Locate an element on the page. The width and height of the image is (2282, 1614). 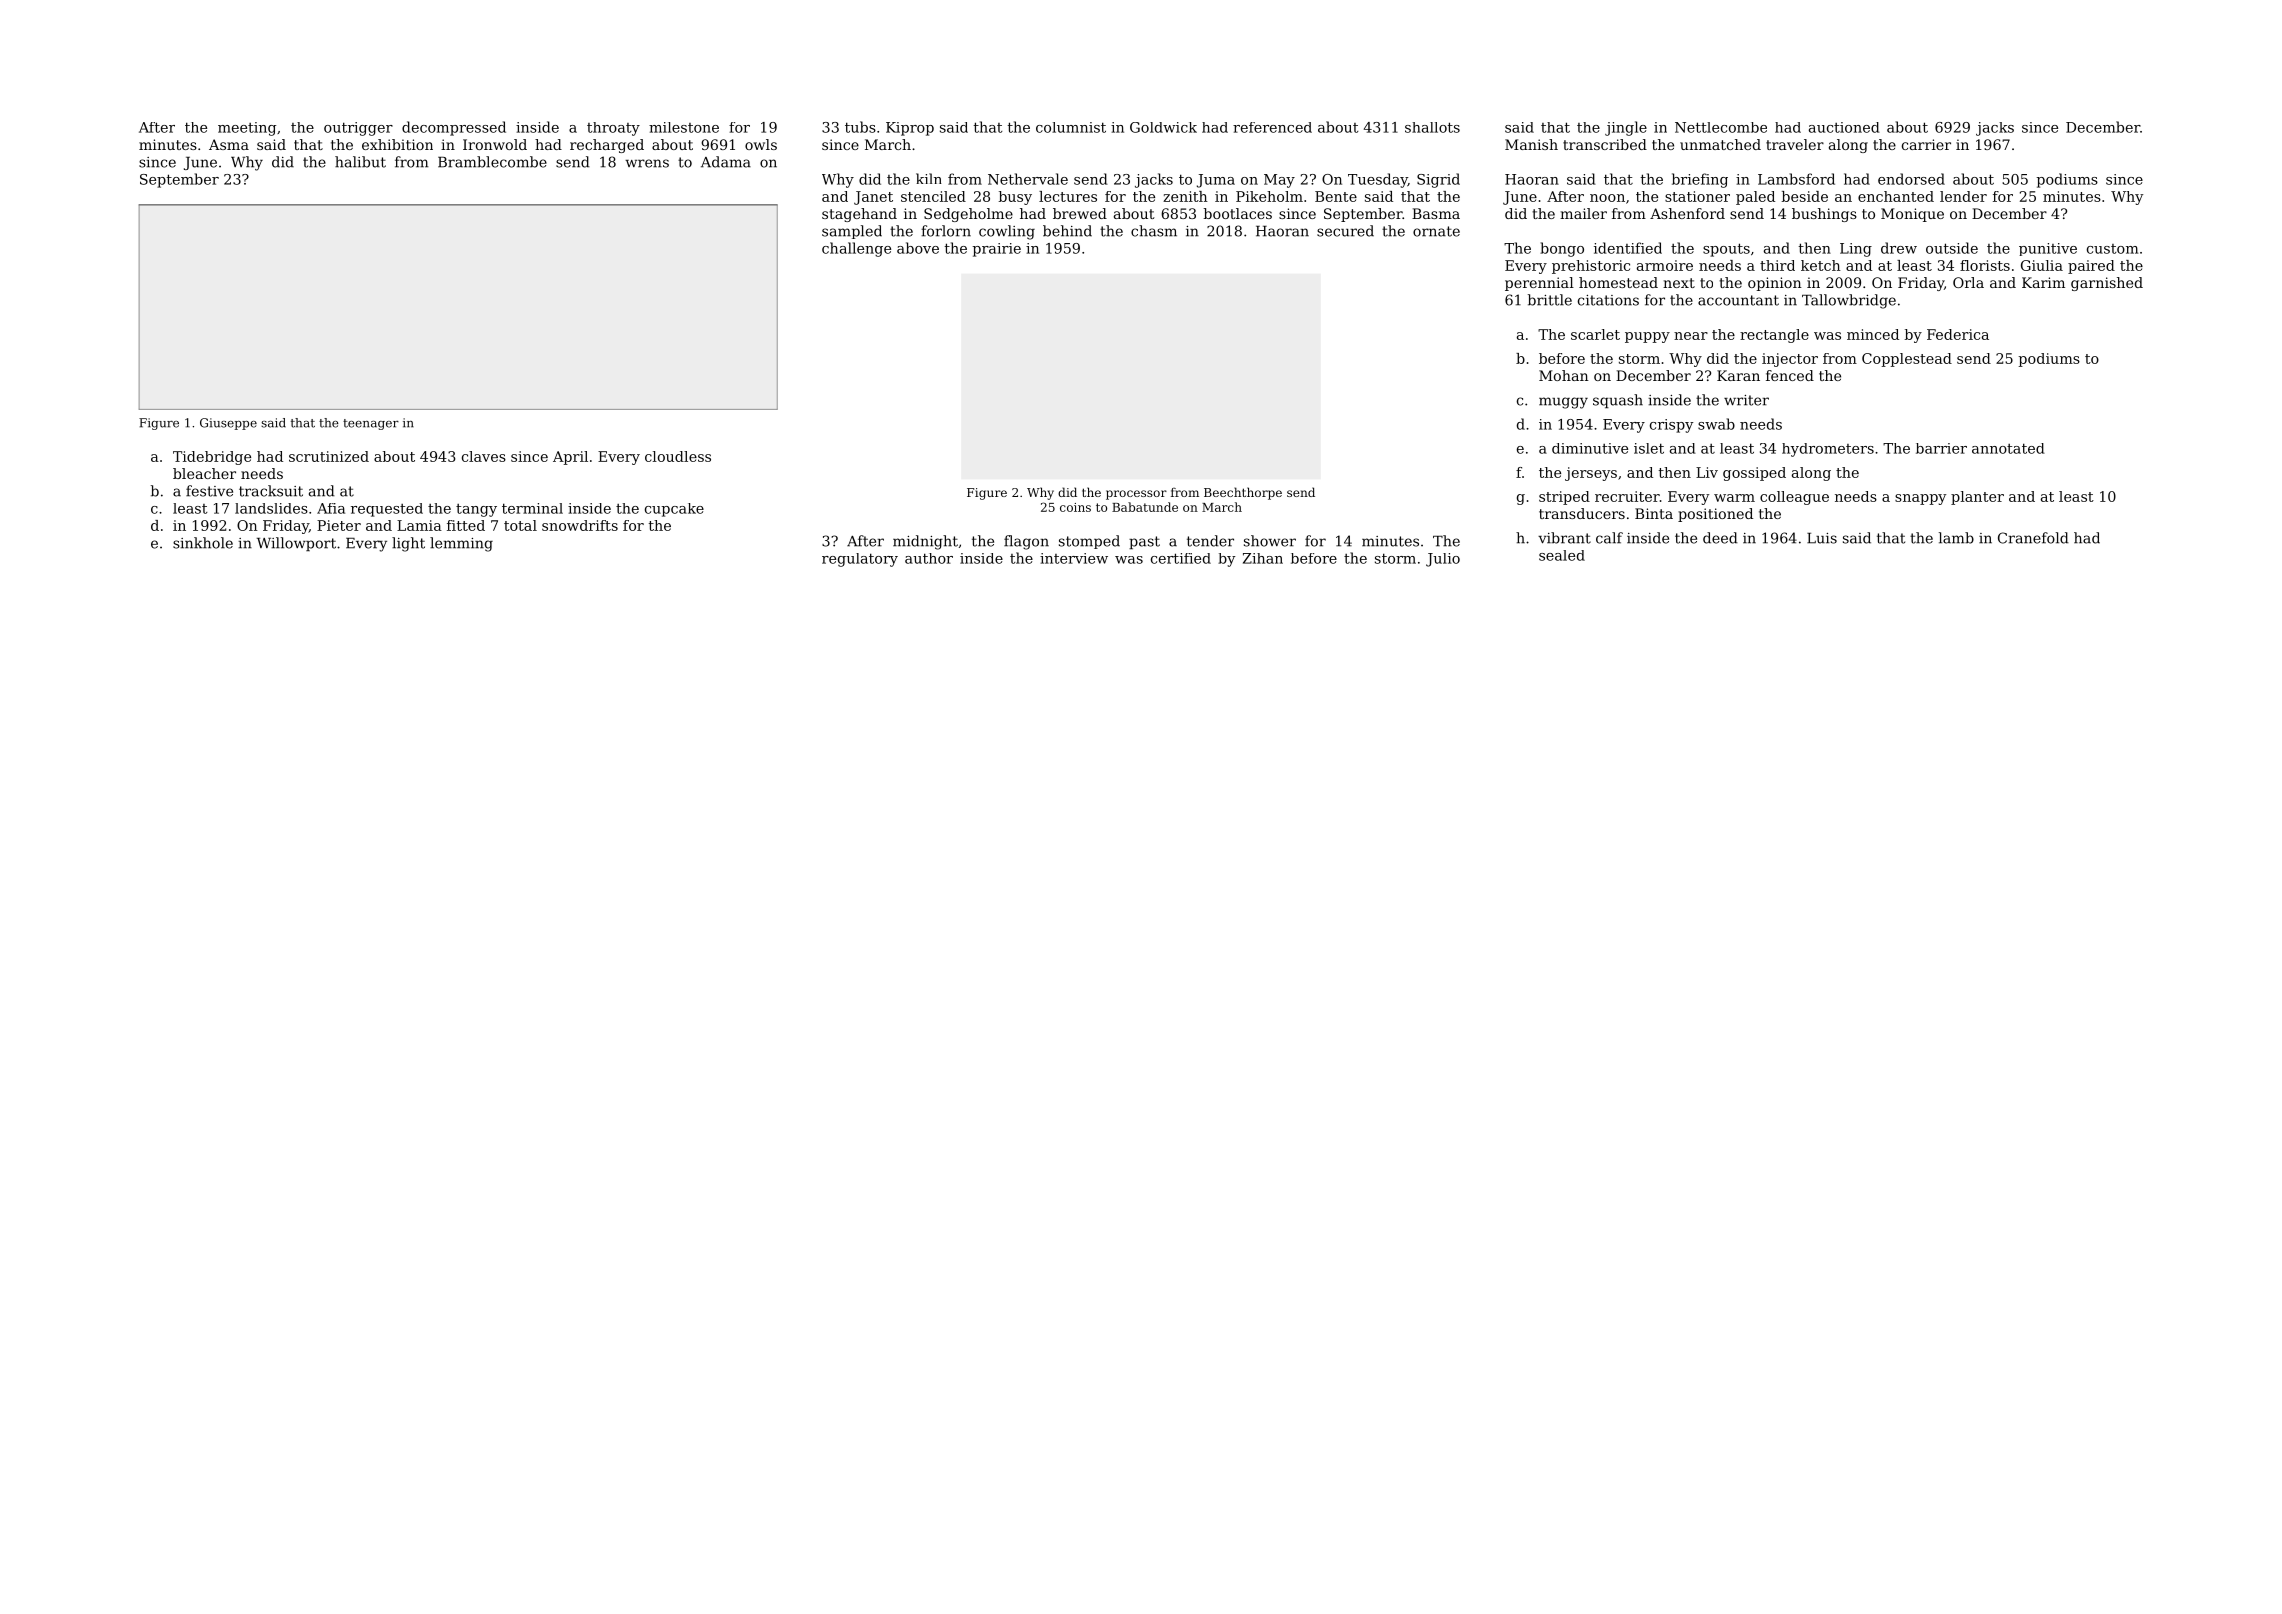
Pieter is located at coordinates (339, 525).
